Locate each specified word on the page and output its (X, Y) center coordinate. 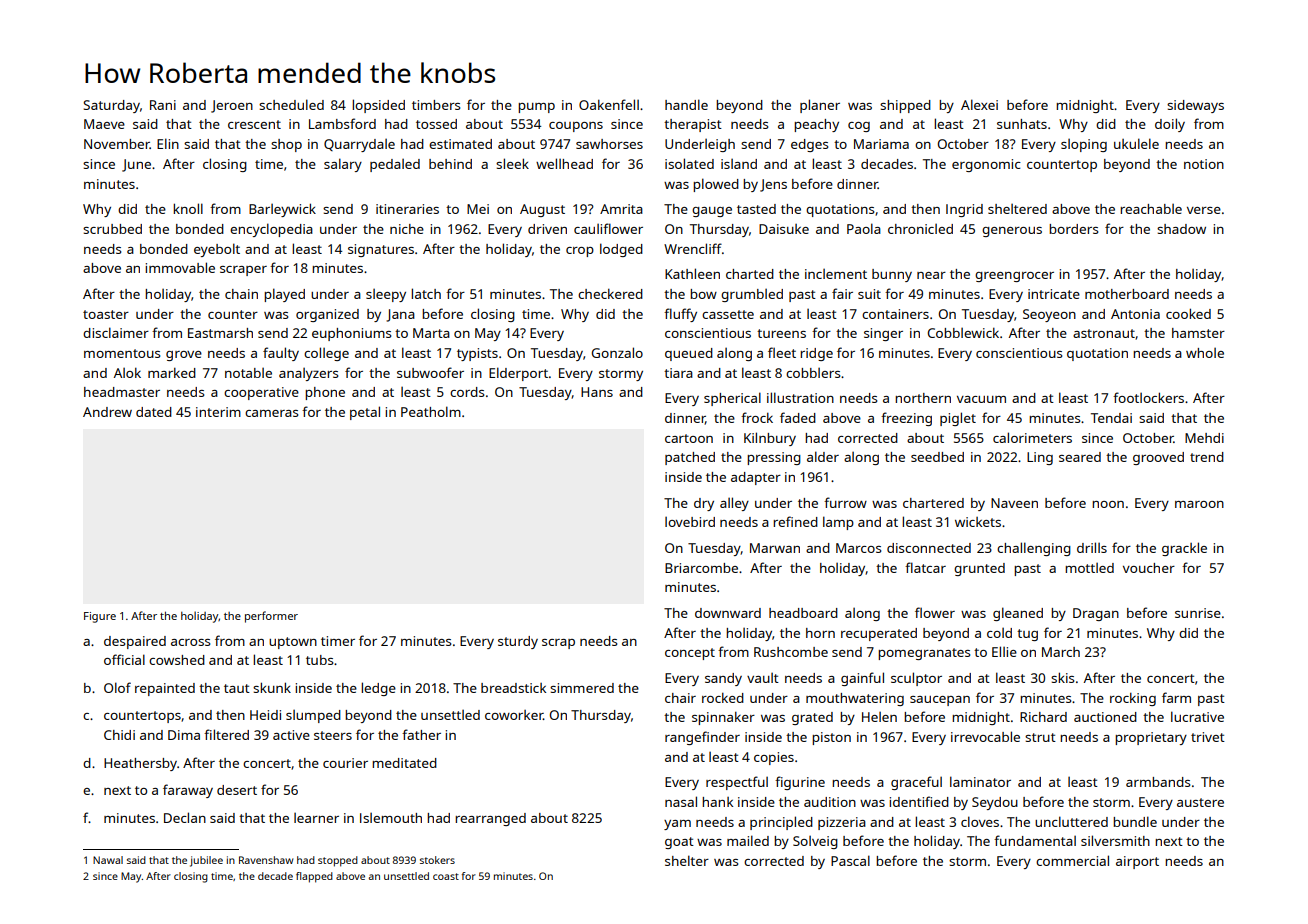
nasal (681, 801)
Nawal (108, 860)
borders (1073, 229)
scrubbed (112, 229)
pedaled (395, 165)
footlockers (1148, 397)
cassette (728, 314)
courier (345, 763)
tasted (756, 209)
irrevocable (985, 736)
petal (365, 413)
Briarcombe (701, 568)
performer (271, 617)
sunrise (1198, 613)
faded (798, 417)
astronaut (1104, 333)
